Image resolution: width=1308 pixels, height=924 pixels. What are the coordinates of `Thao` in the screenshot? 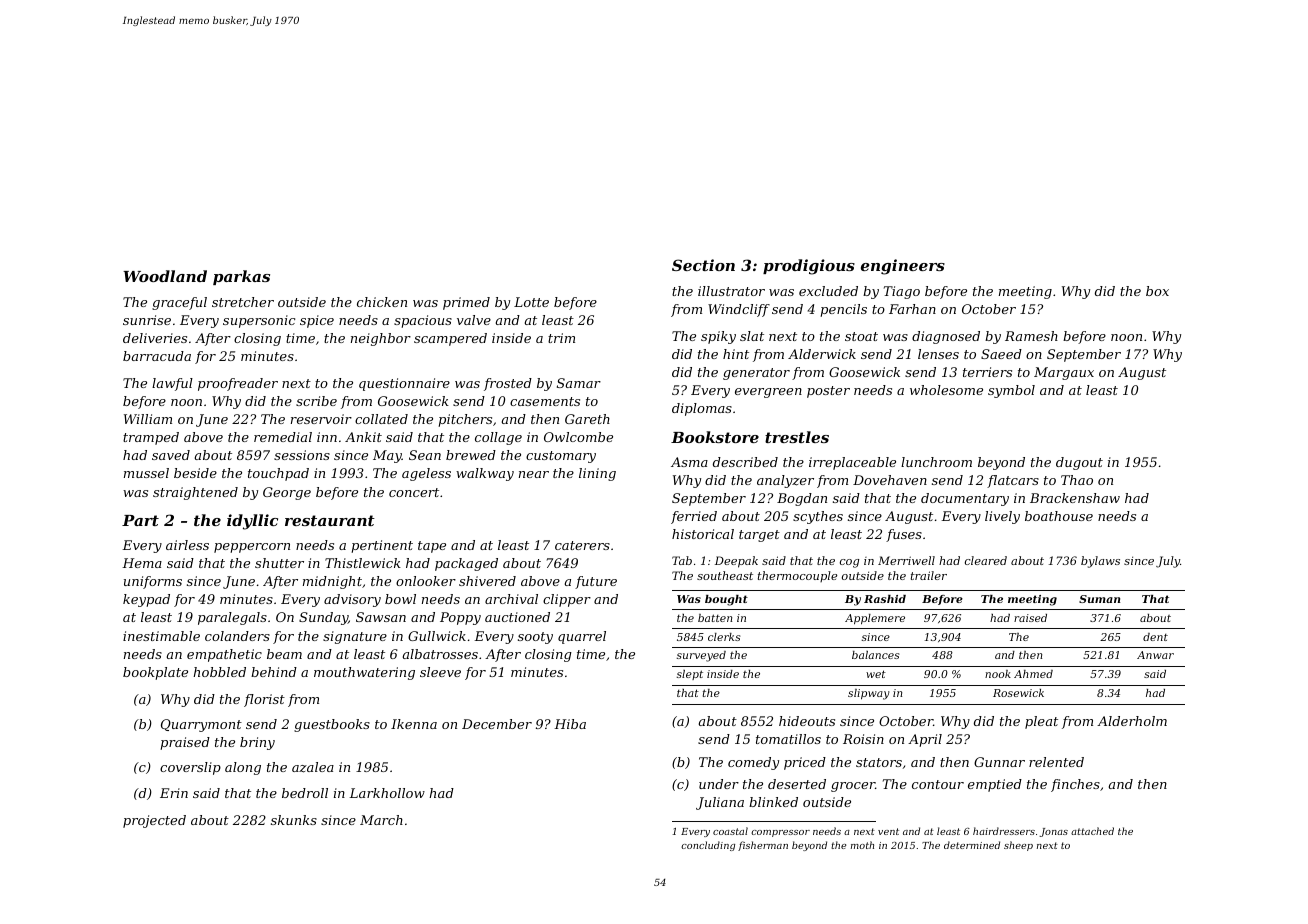 It's located at (1077, 480).
